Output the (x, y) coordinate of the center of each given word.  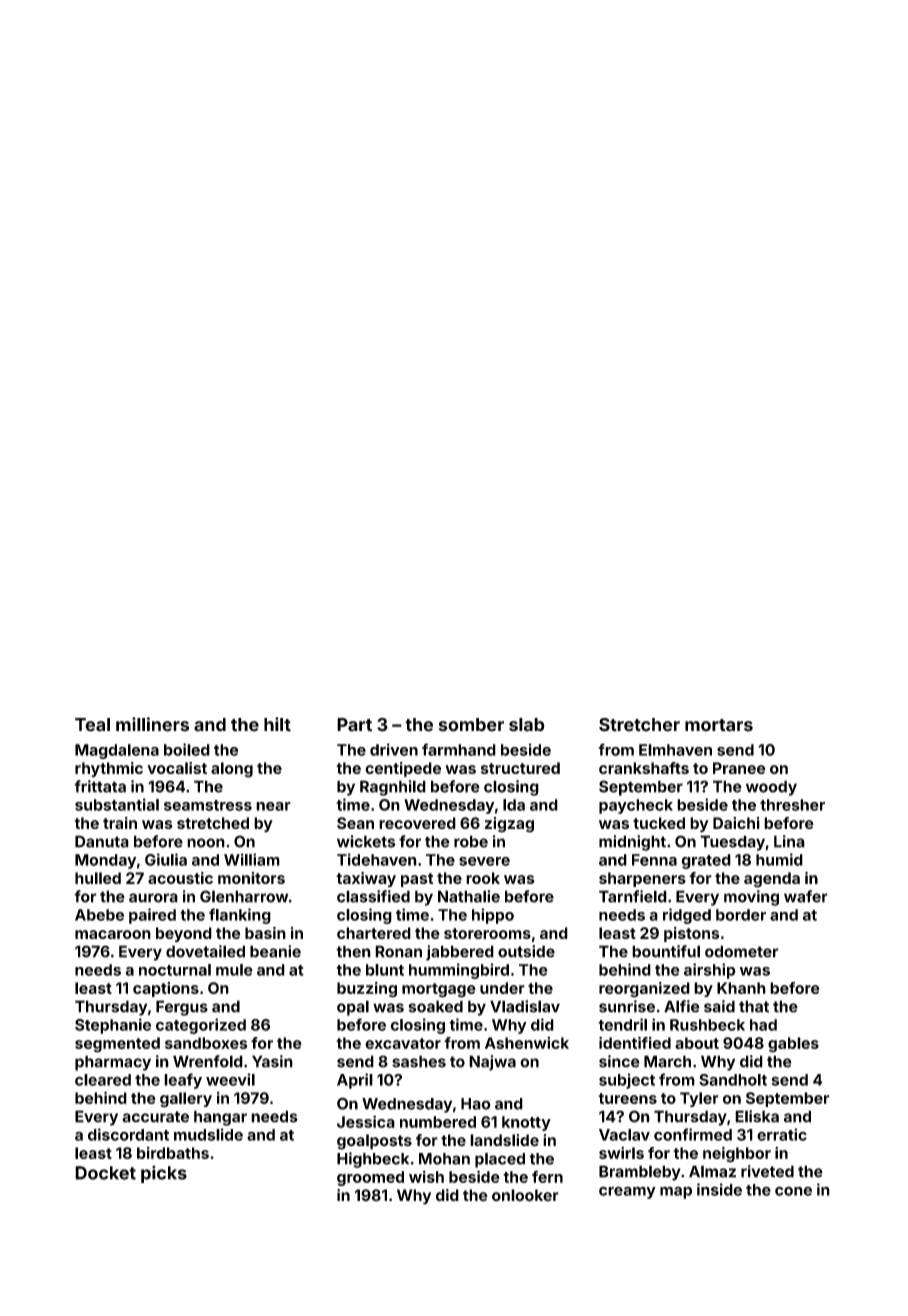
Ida (514, 805)
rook (483, 878)
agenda (772, 880)
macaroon (113, 934)
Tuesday (732, 843)
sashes (419, 1061)
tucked (659, 823)
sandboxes (206, 1043)
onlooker (525, 1195)
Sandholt (733, 1080)
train (120, 823)
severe (484, 861)
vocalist (177, 768)
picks (164, 1174)
